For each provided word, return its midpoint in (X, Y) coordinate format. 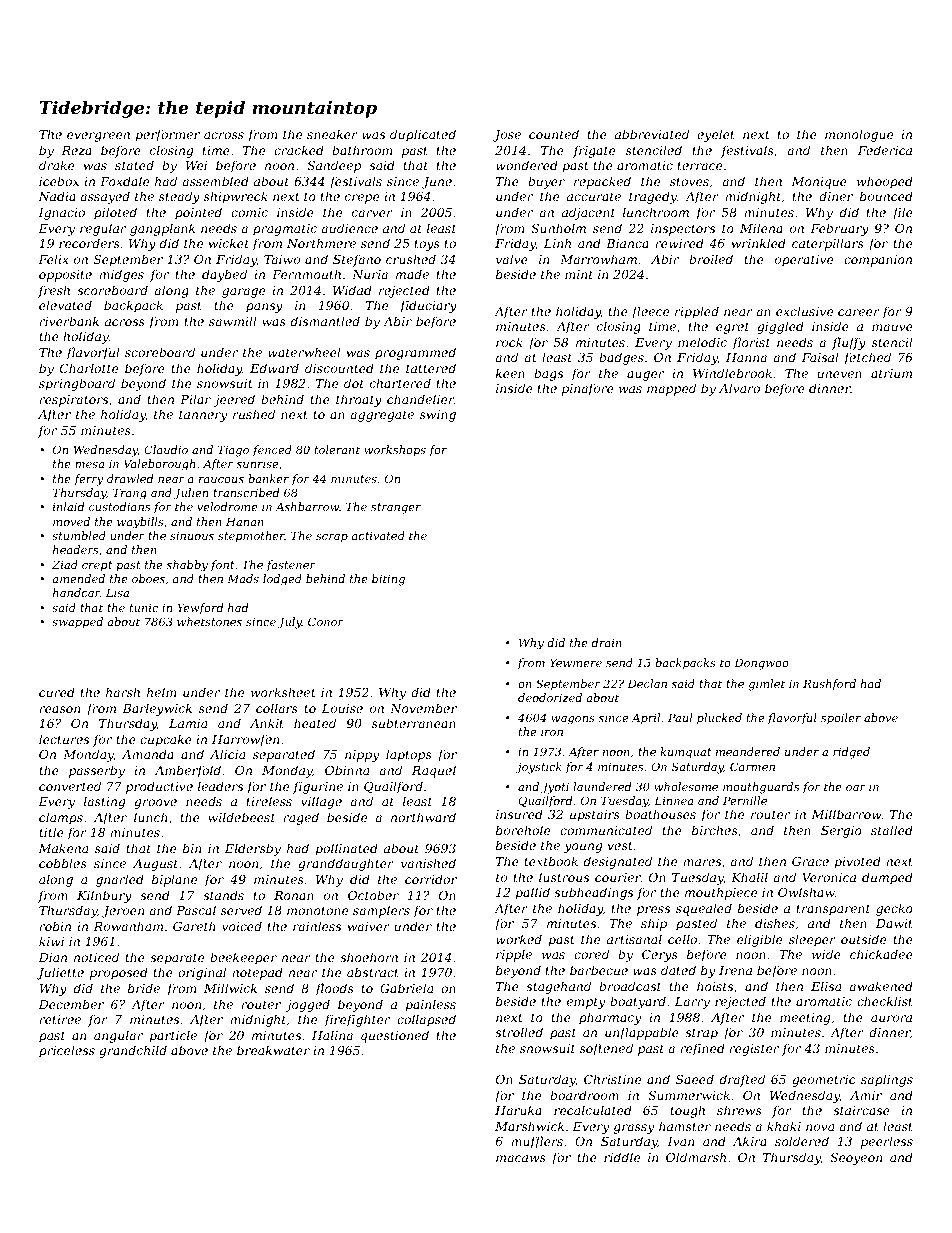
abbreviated (652, 134)
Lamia (188, 723)
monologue (859, 135)
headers (75, 549)
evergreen (98, 137)
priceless (67, 1051)
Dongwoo (761, 664)
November (423, 708)
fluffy (849, 343)
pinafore (588, 389)
